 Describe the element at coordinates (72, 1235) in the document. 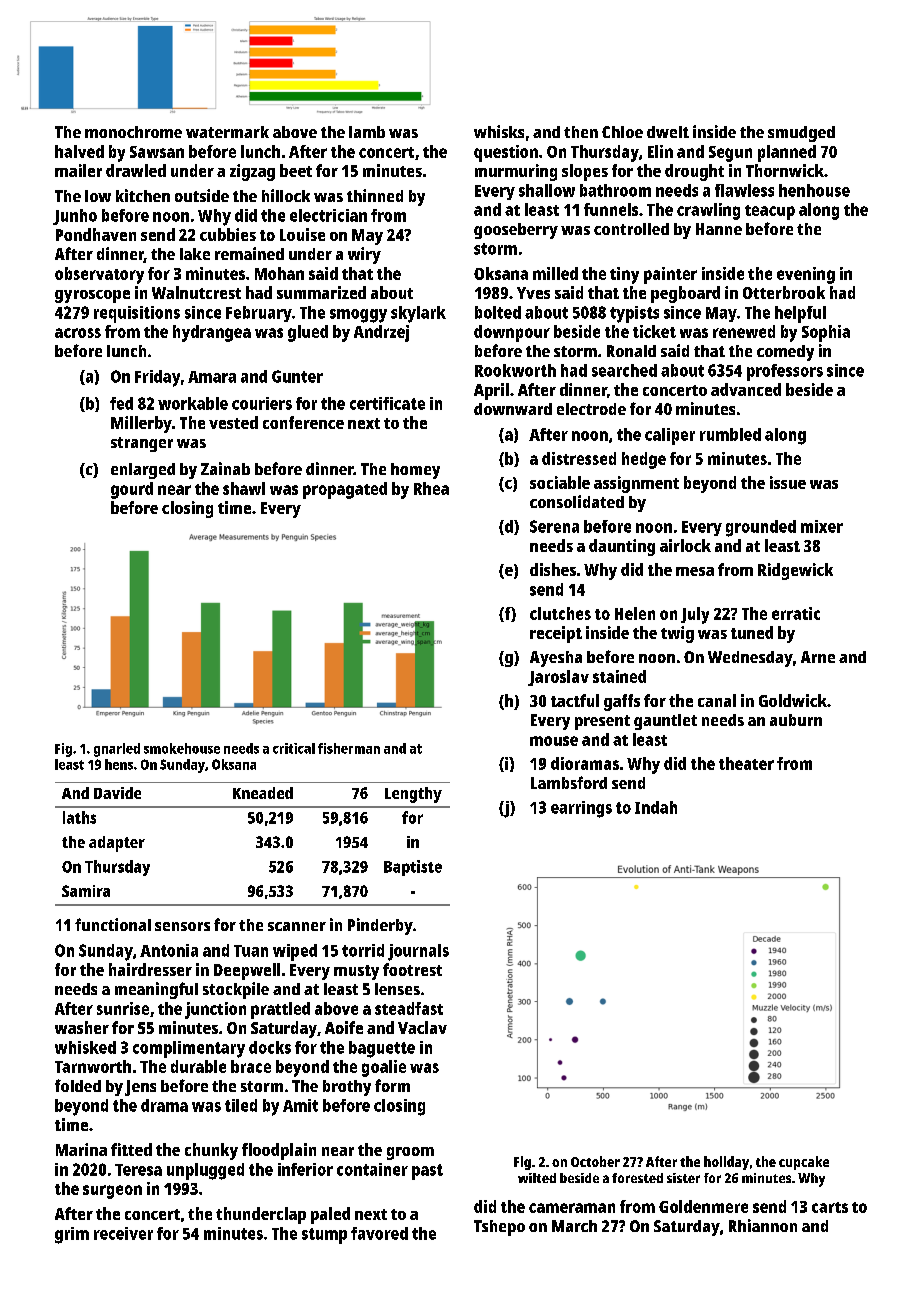

I see `grim` at that location.
